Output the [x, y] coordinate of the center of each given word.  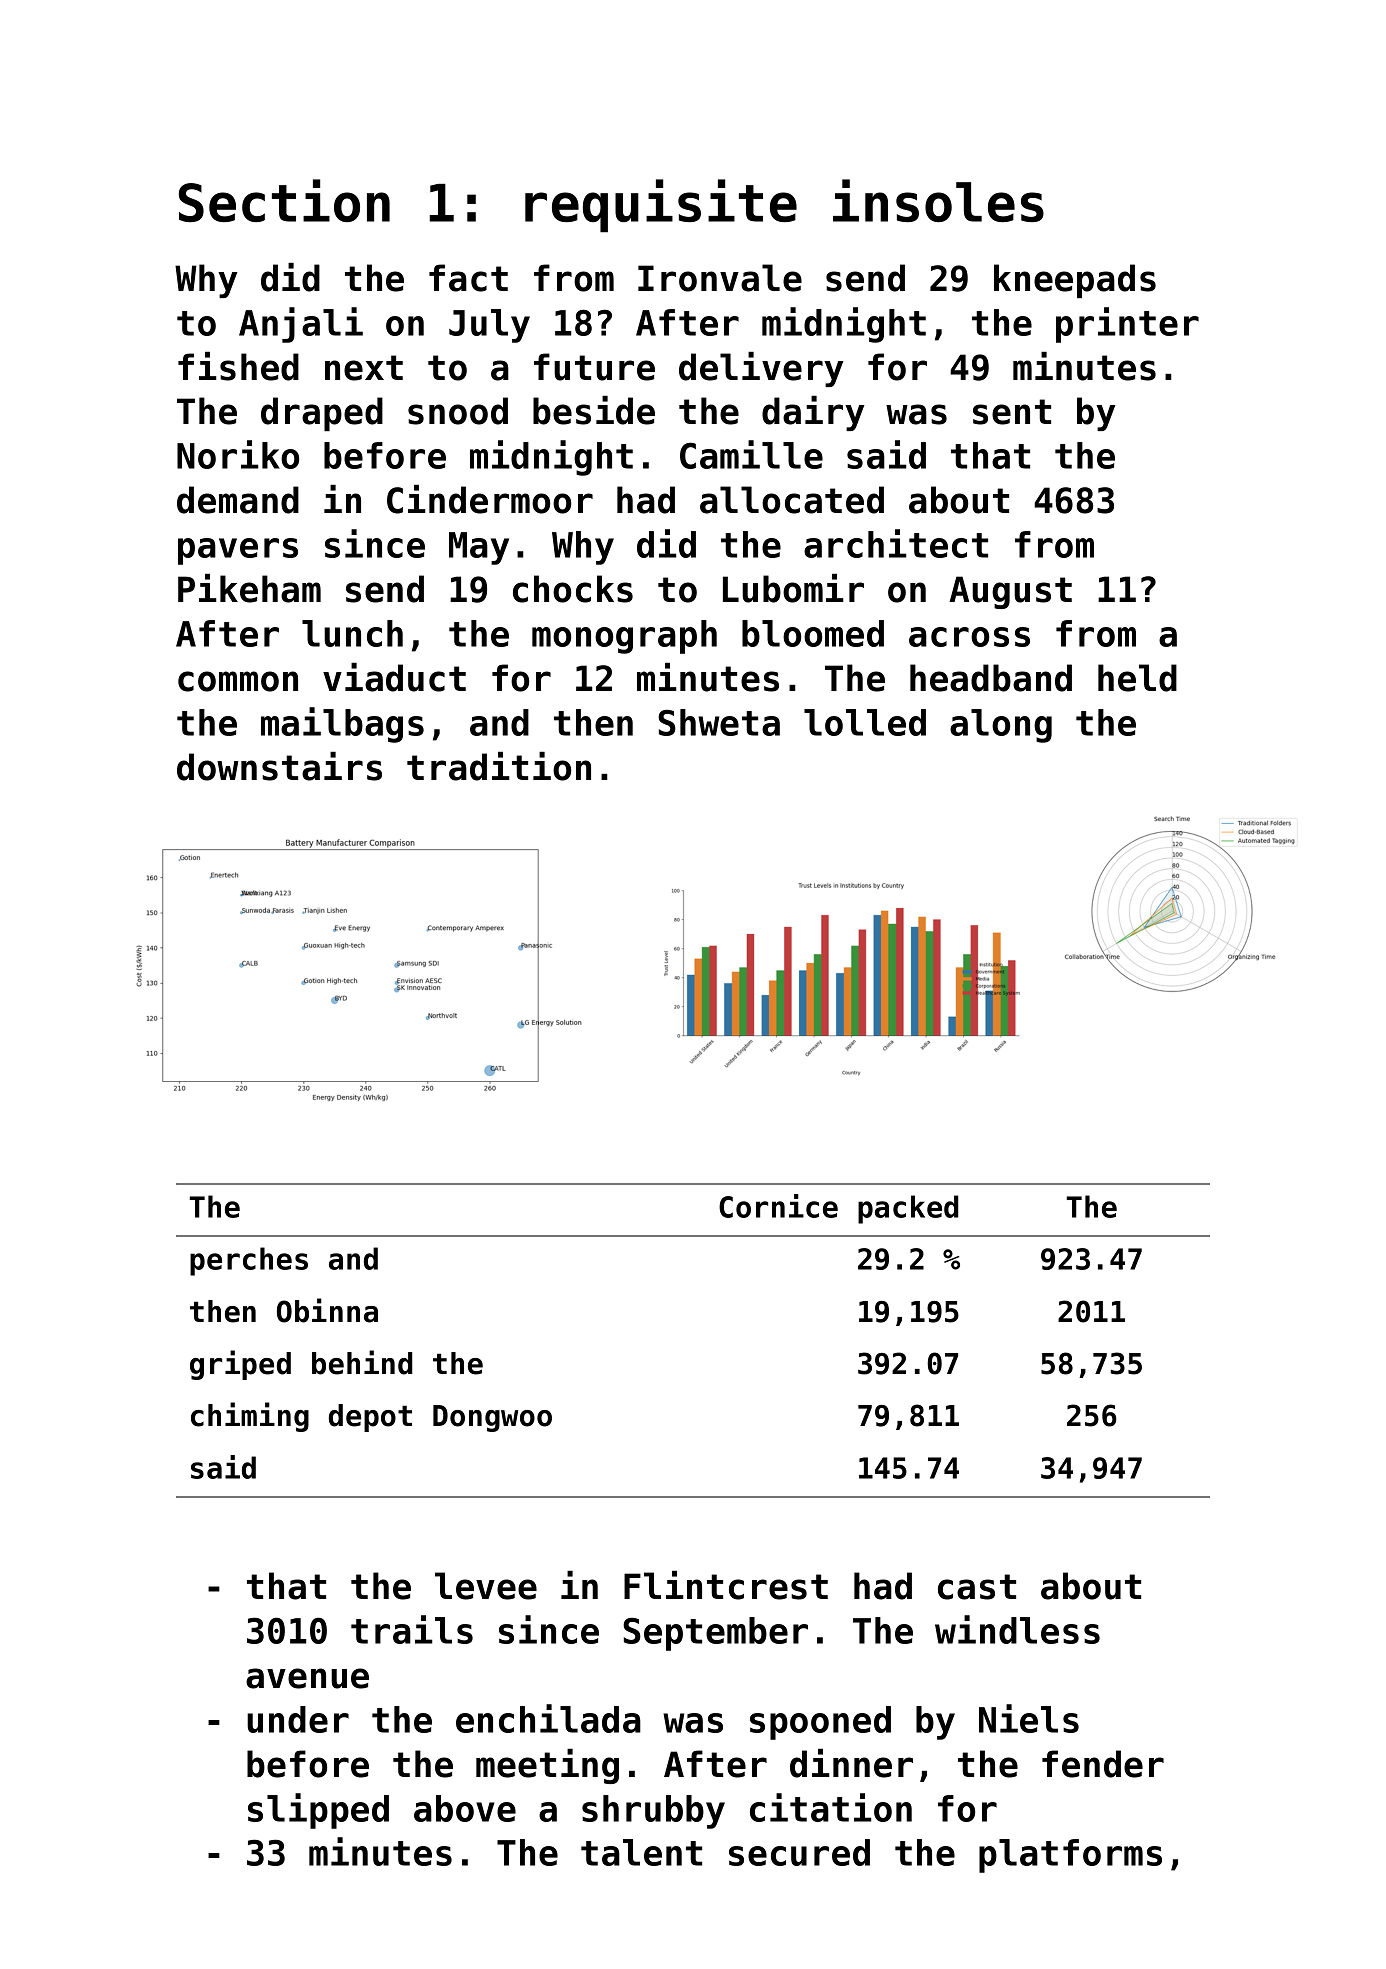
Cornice [778, 1206]
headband [991, 678]
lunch [352, 633]
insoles [938, 200]
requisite [661, 206]
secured [799, 1852]
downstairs [279, 766]
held [1137, 678]
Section [284, 200]
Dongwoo [492, 1418]
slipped [318, 1811]
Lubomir [793, 588]
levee [486, 1586]
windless [1017, 1629]
